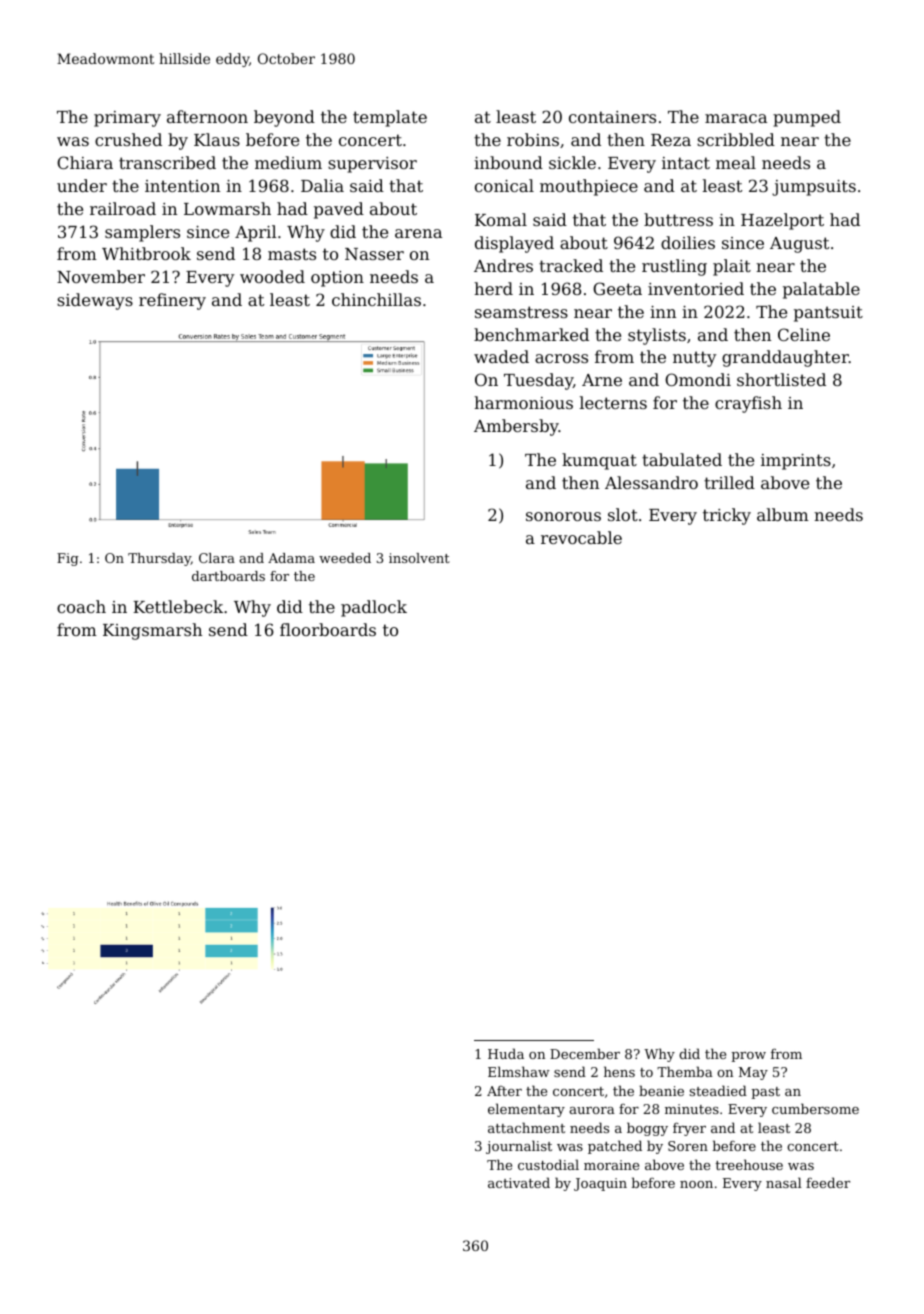  What do you see at coordinates (519, 1147) in the page?
I see `journalist` at bounding box center [519, 1147].
